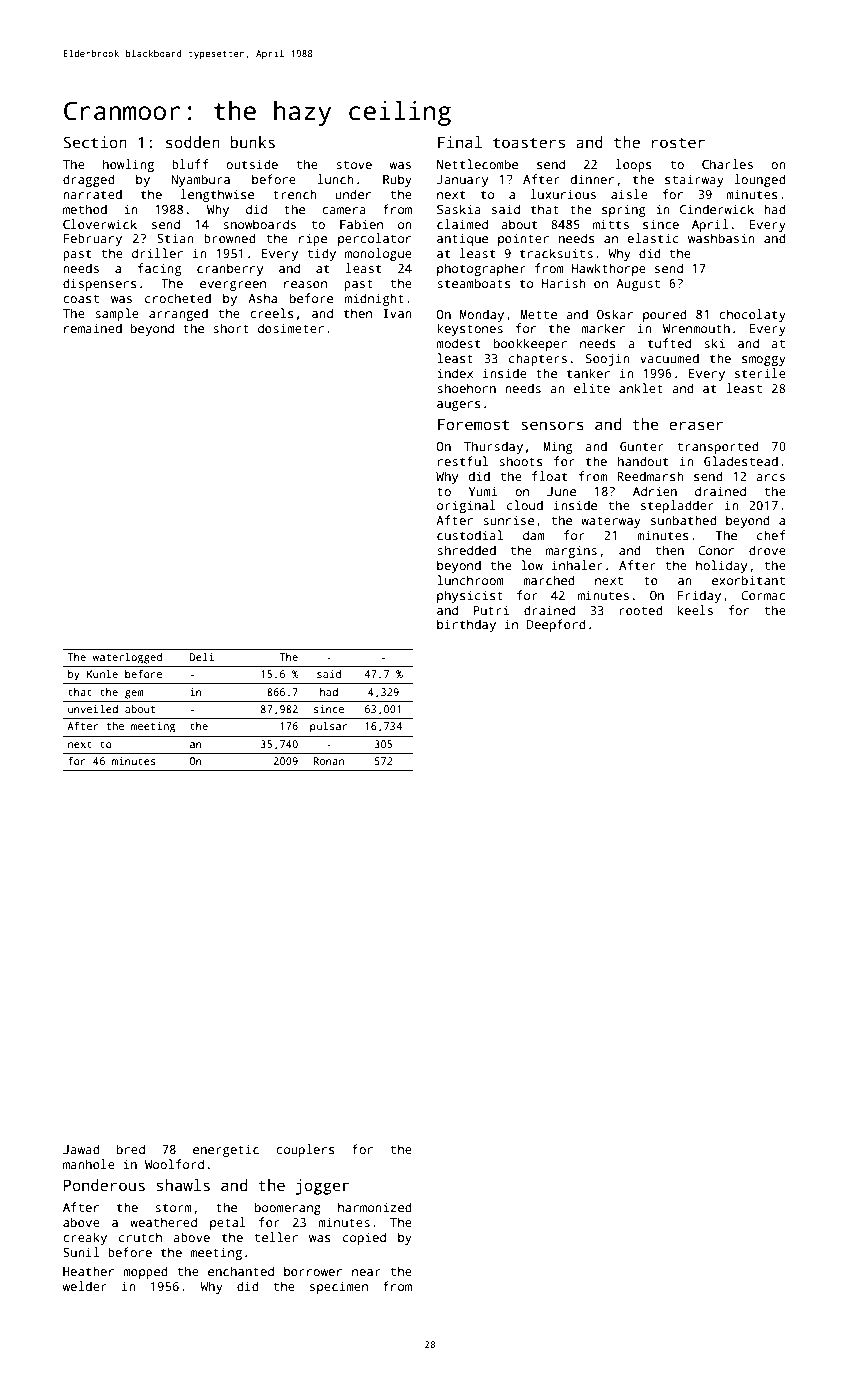 This screenshot has height=1400, width=849. Describe the element at coordinates (752, 315) in the screenshot. I see `chocolaty` at that location.
